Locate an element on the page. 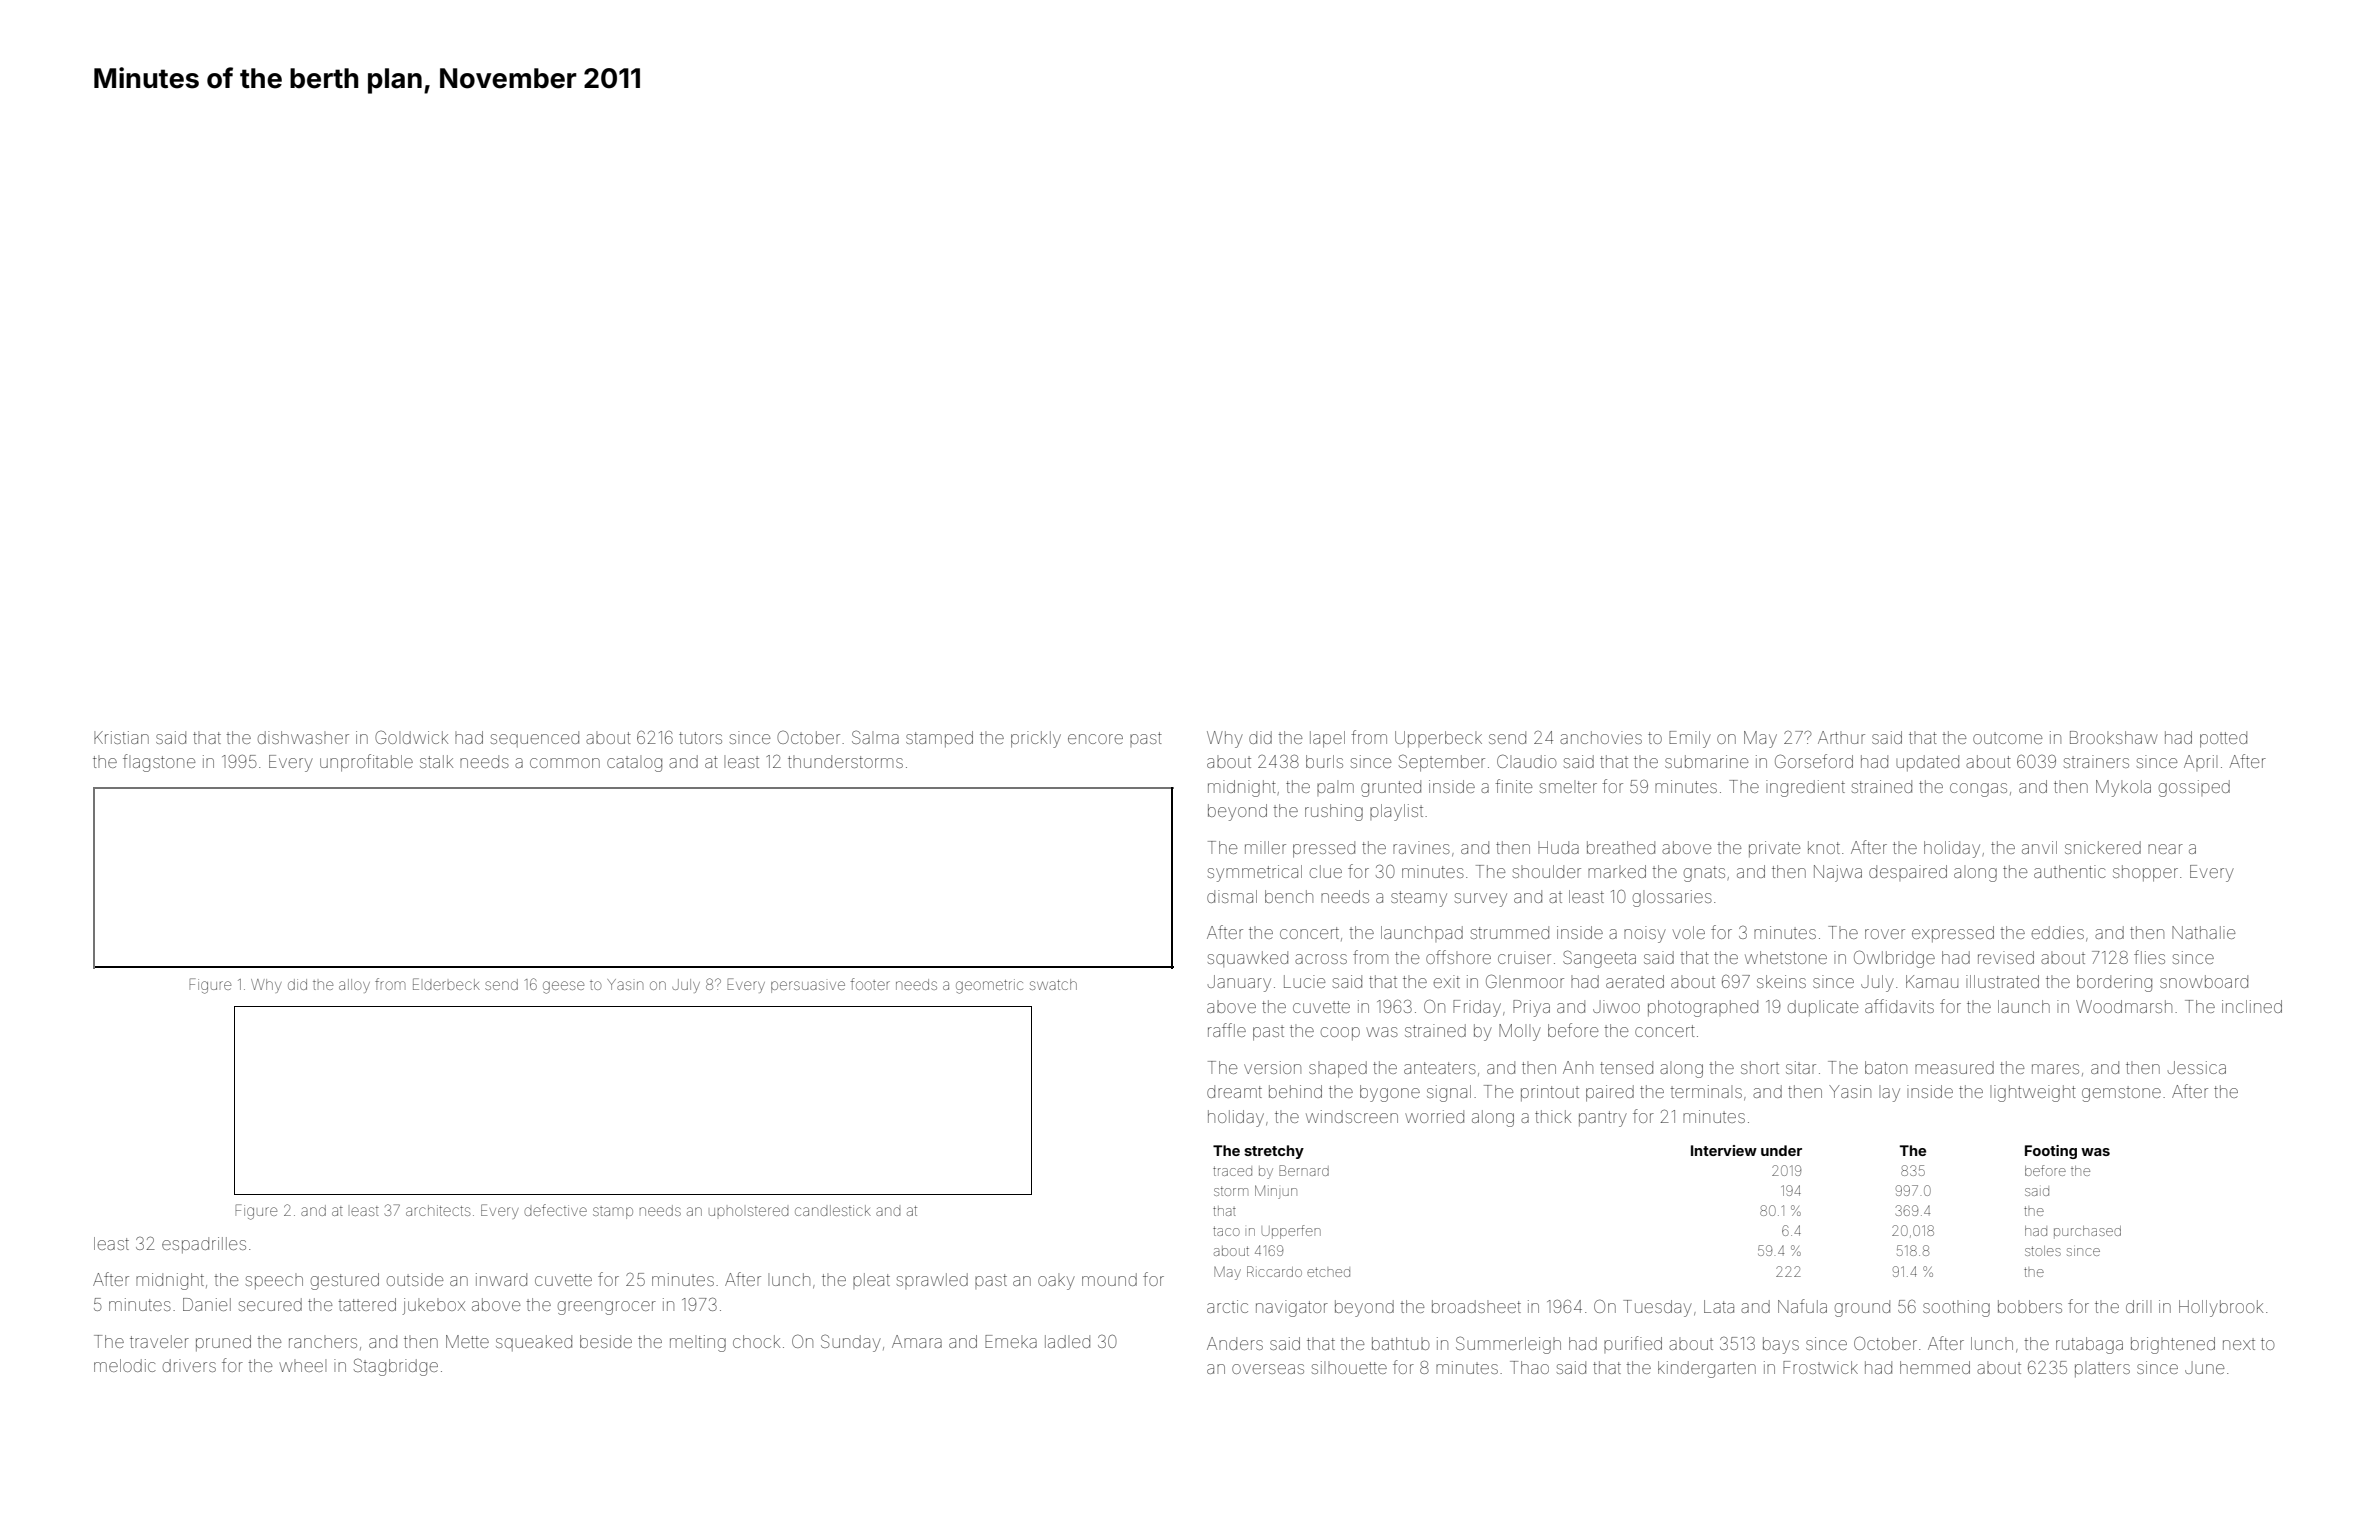  Stagbridge is located at coordinates (396, 1367).
